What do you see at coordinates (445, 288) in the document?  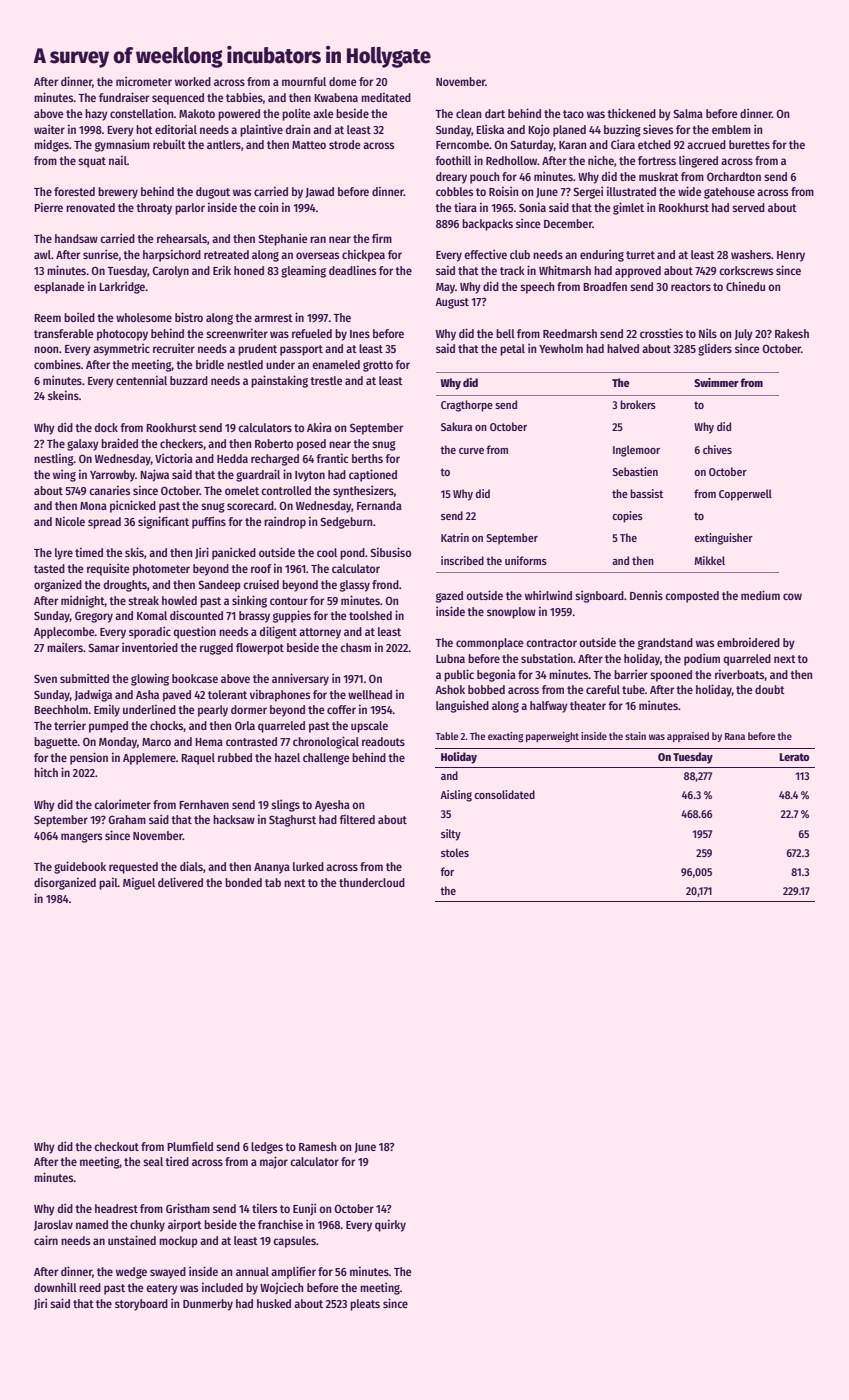 I see `May` at bounding box center [445, 288].
